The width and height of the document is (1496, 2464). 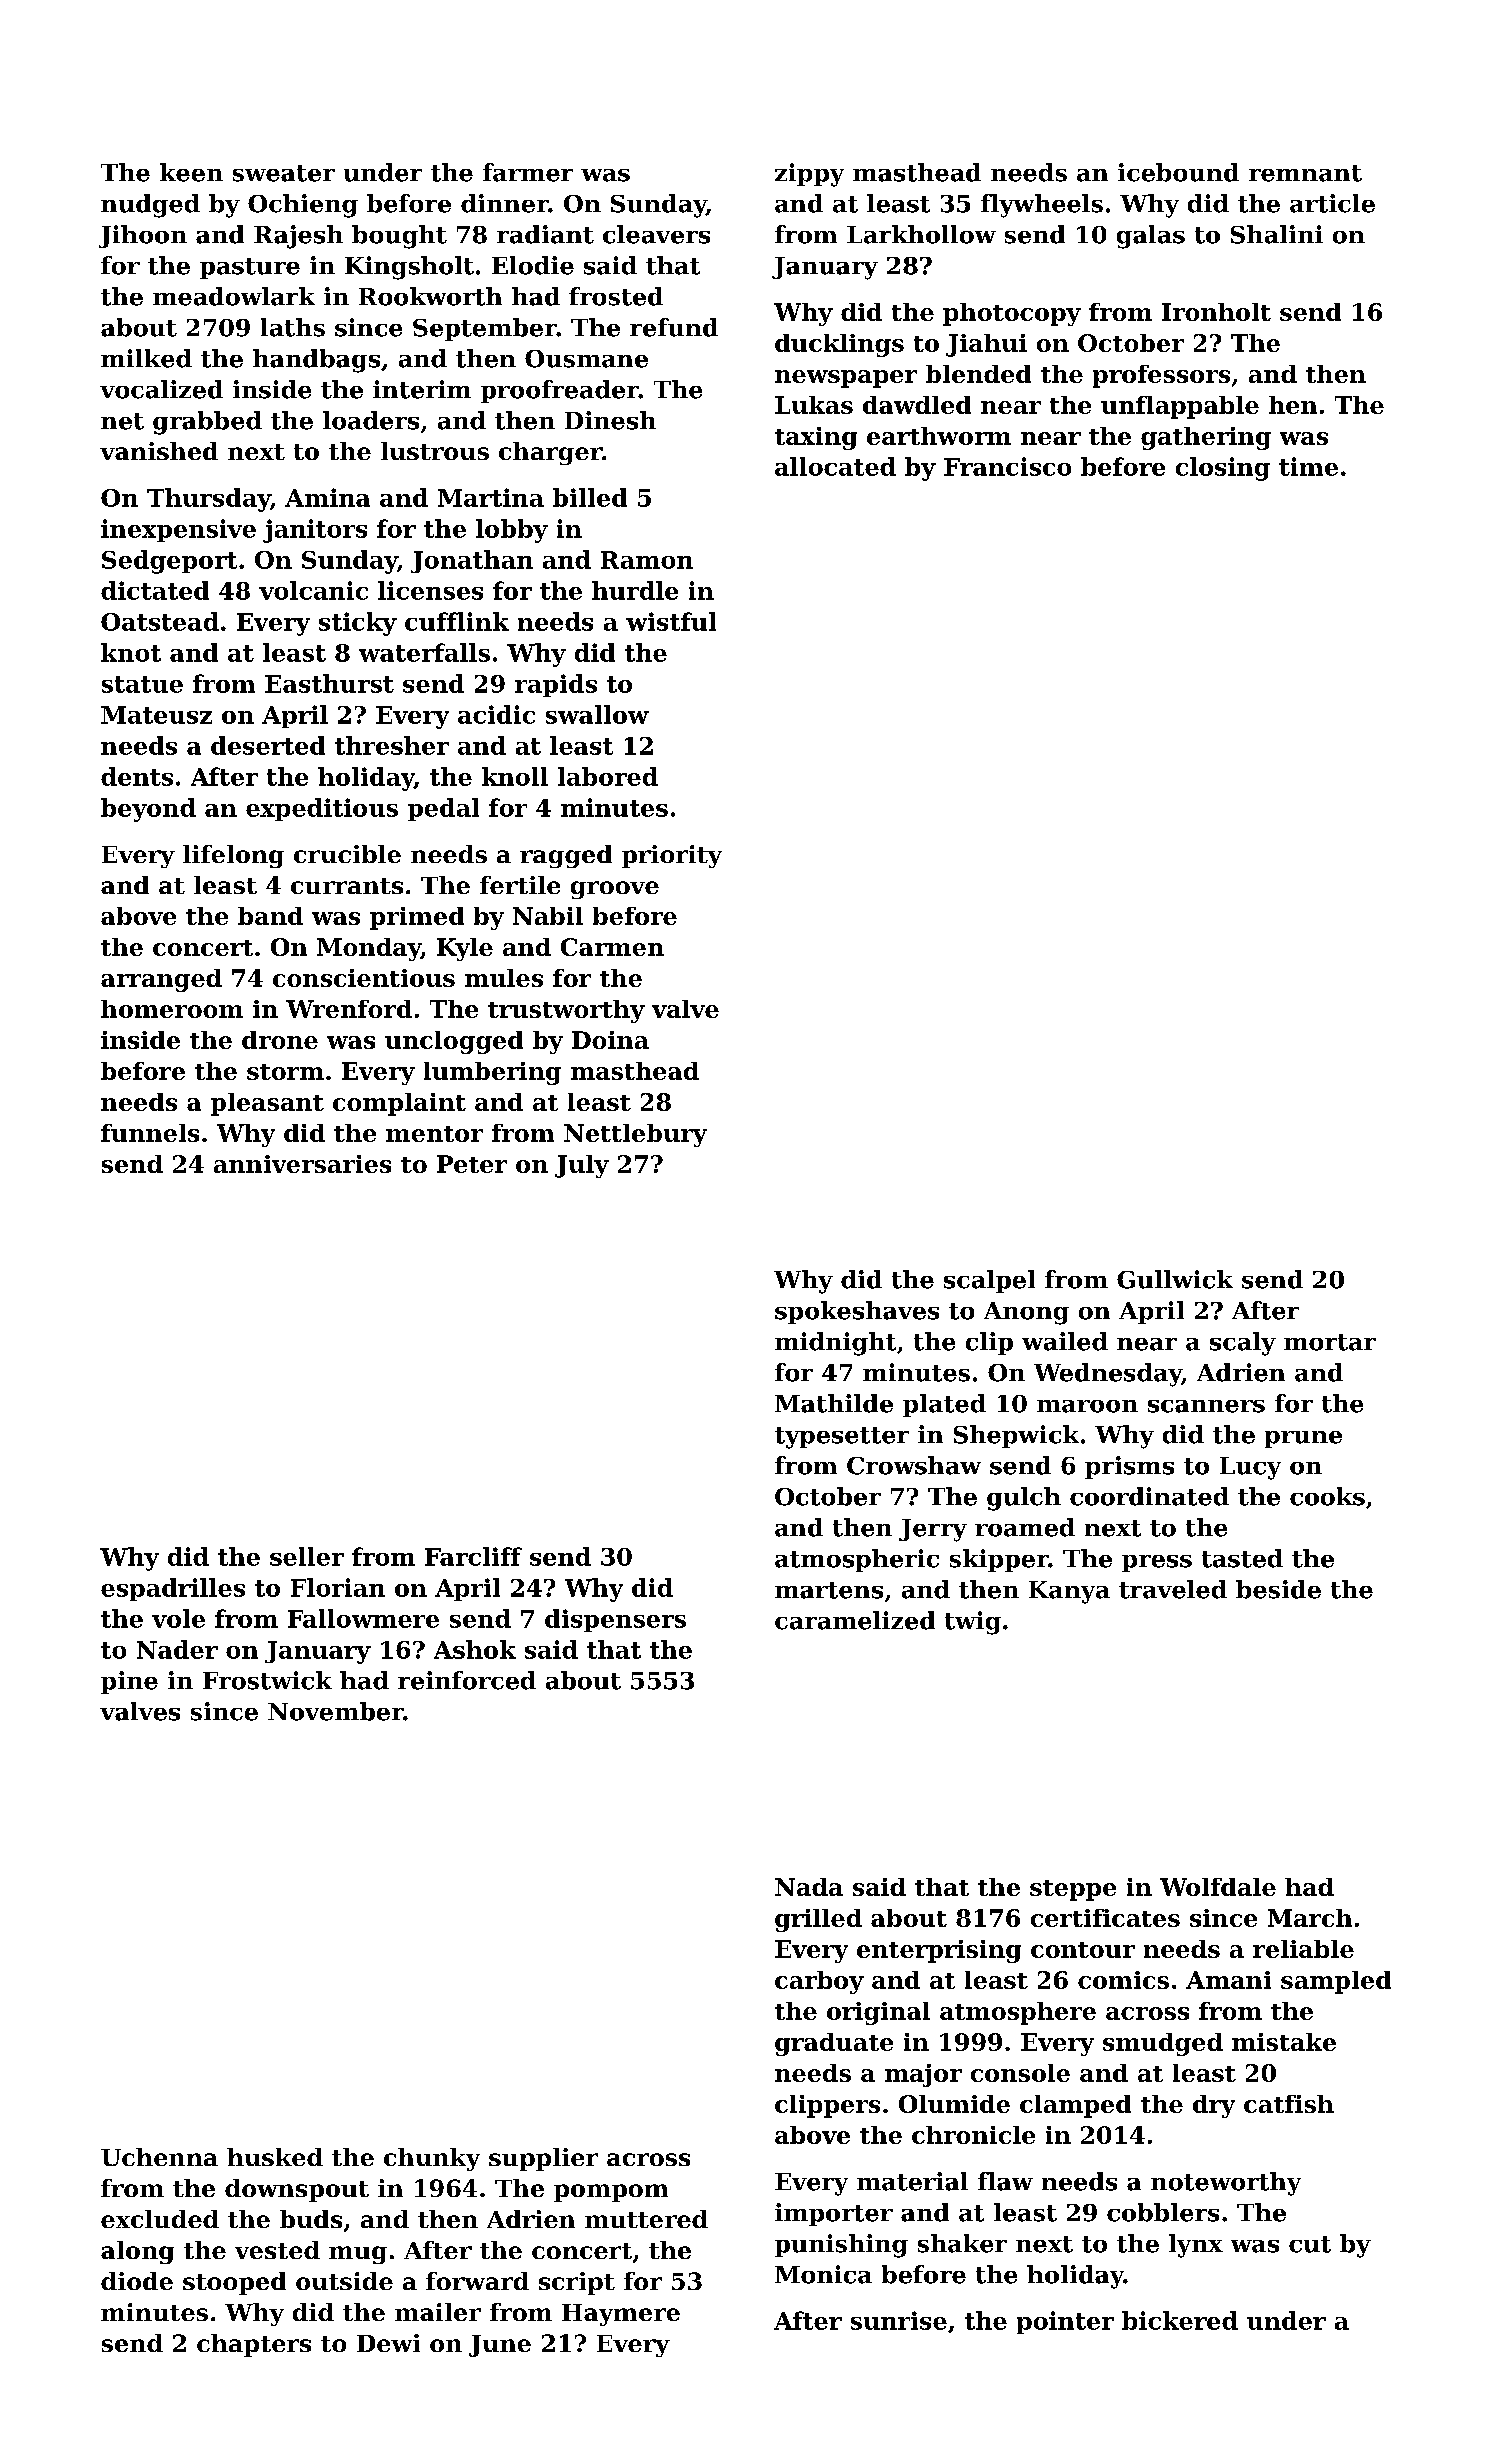 What do you see at coordinates (284, 173) in the document?
I see `sweater` at bounding box center [284, 173].
